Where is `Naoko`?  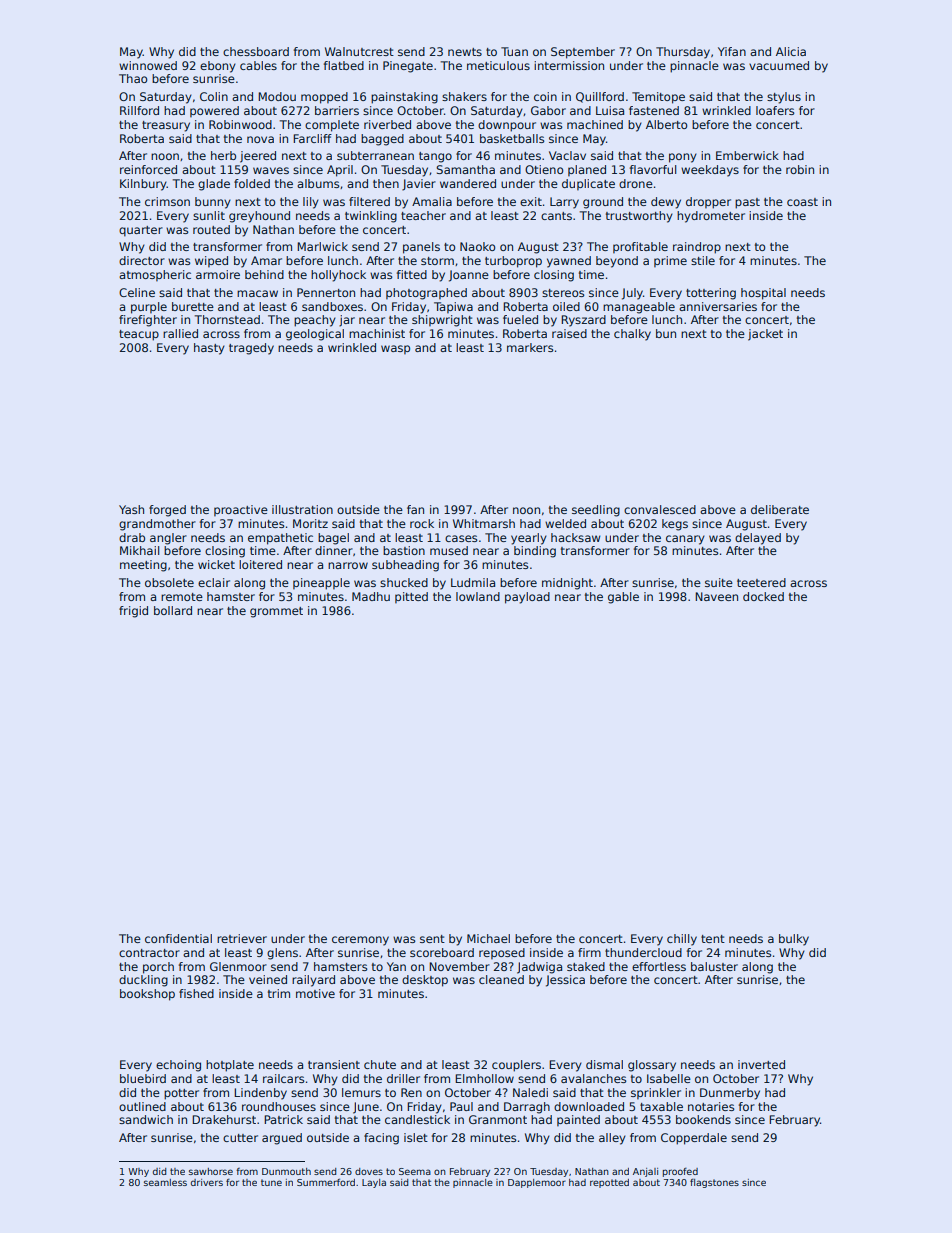
Naoko is located at coordinates (477, 246).
